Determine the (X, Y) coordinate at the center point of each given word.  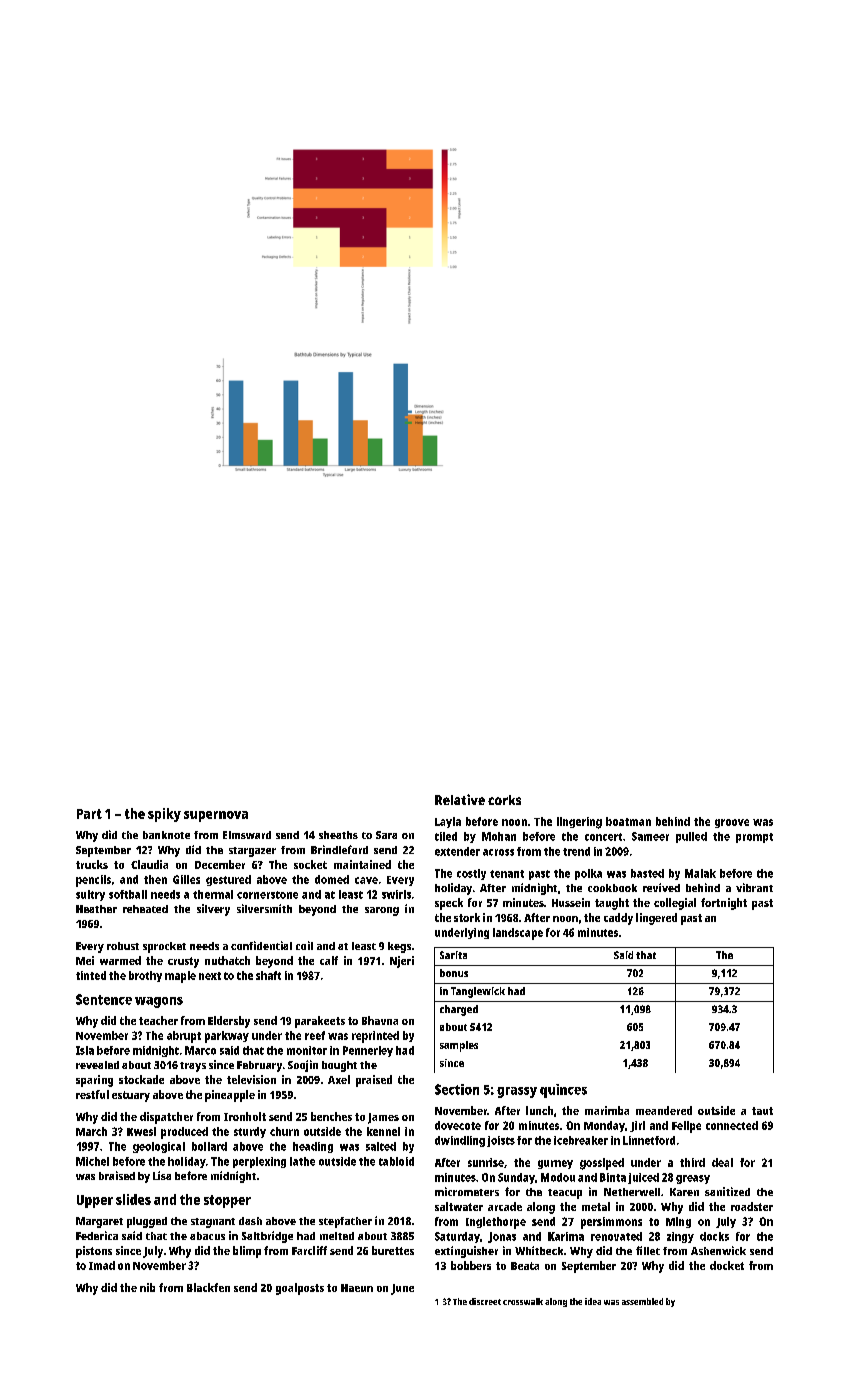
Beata (525, 1266)
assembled (642, 1301)
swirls (396, 894)
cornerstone (267, 895)
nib (147, 1287)
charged (459, 1010)
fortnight (724, 904)
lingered (656, 919)
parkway (227, 1037)
